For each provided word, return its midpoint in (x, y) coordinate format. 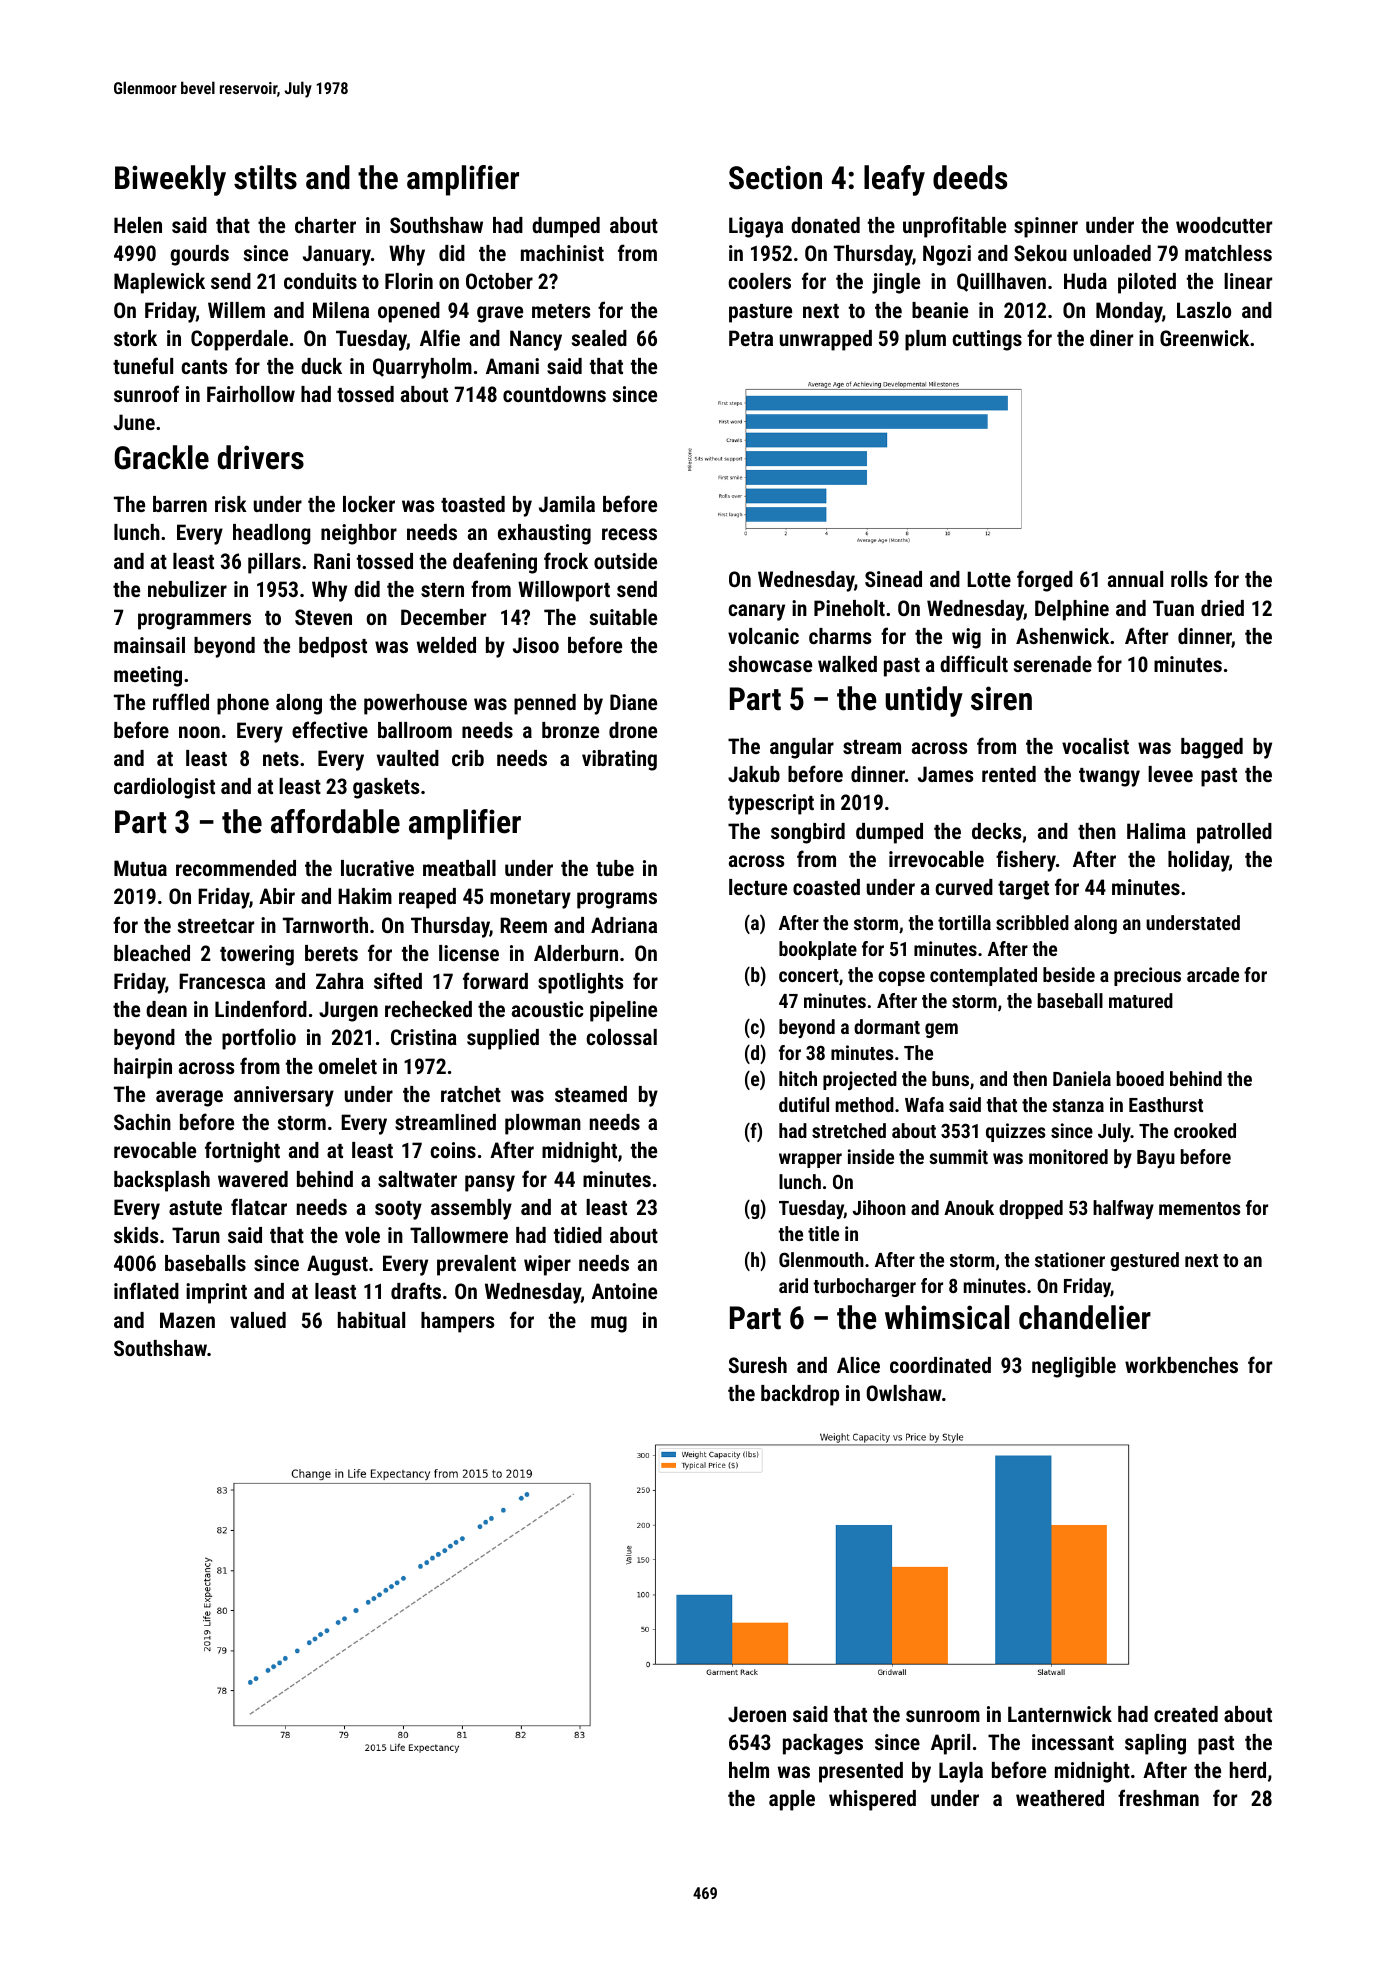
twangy (1109, 777)
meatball (459, 868)
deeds (970, 177)
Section (775, 177)
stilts (265, 177)
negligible (1074, 1367)
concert (809, 975)
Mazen (187, 1320)
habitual (371, 1320)
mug (609, 1324)
